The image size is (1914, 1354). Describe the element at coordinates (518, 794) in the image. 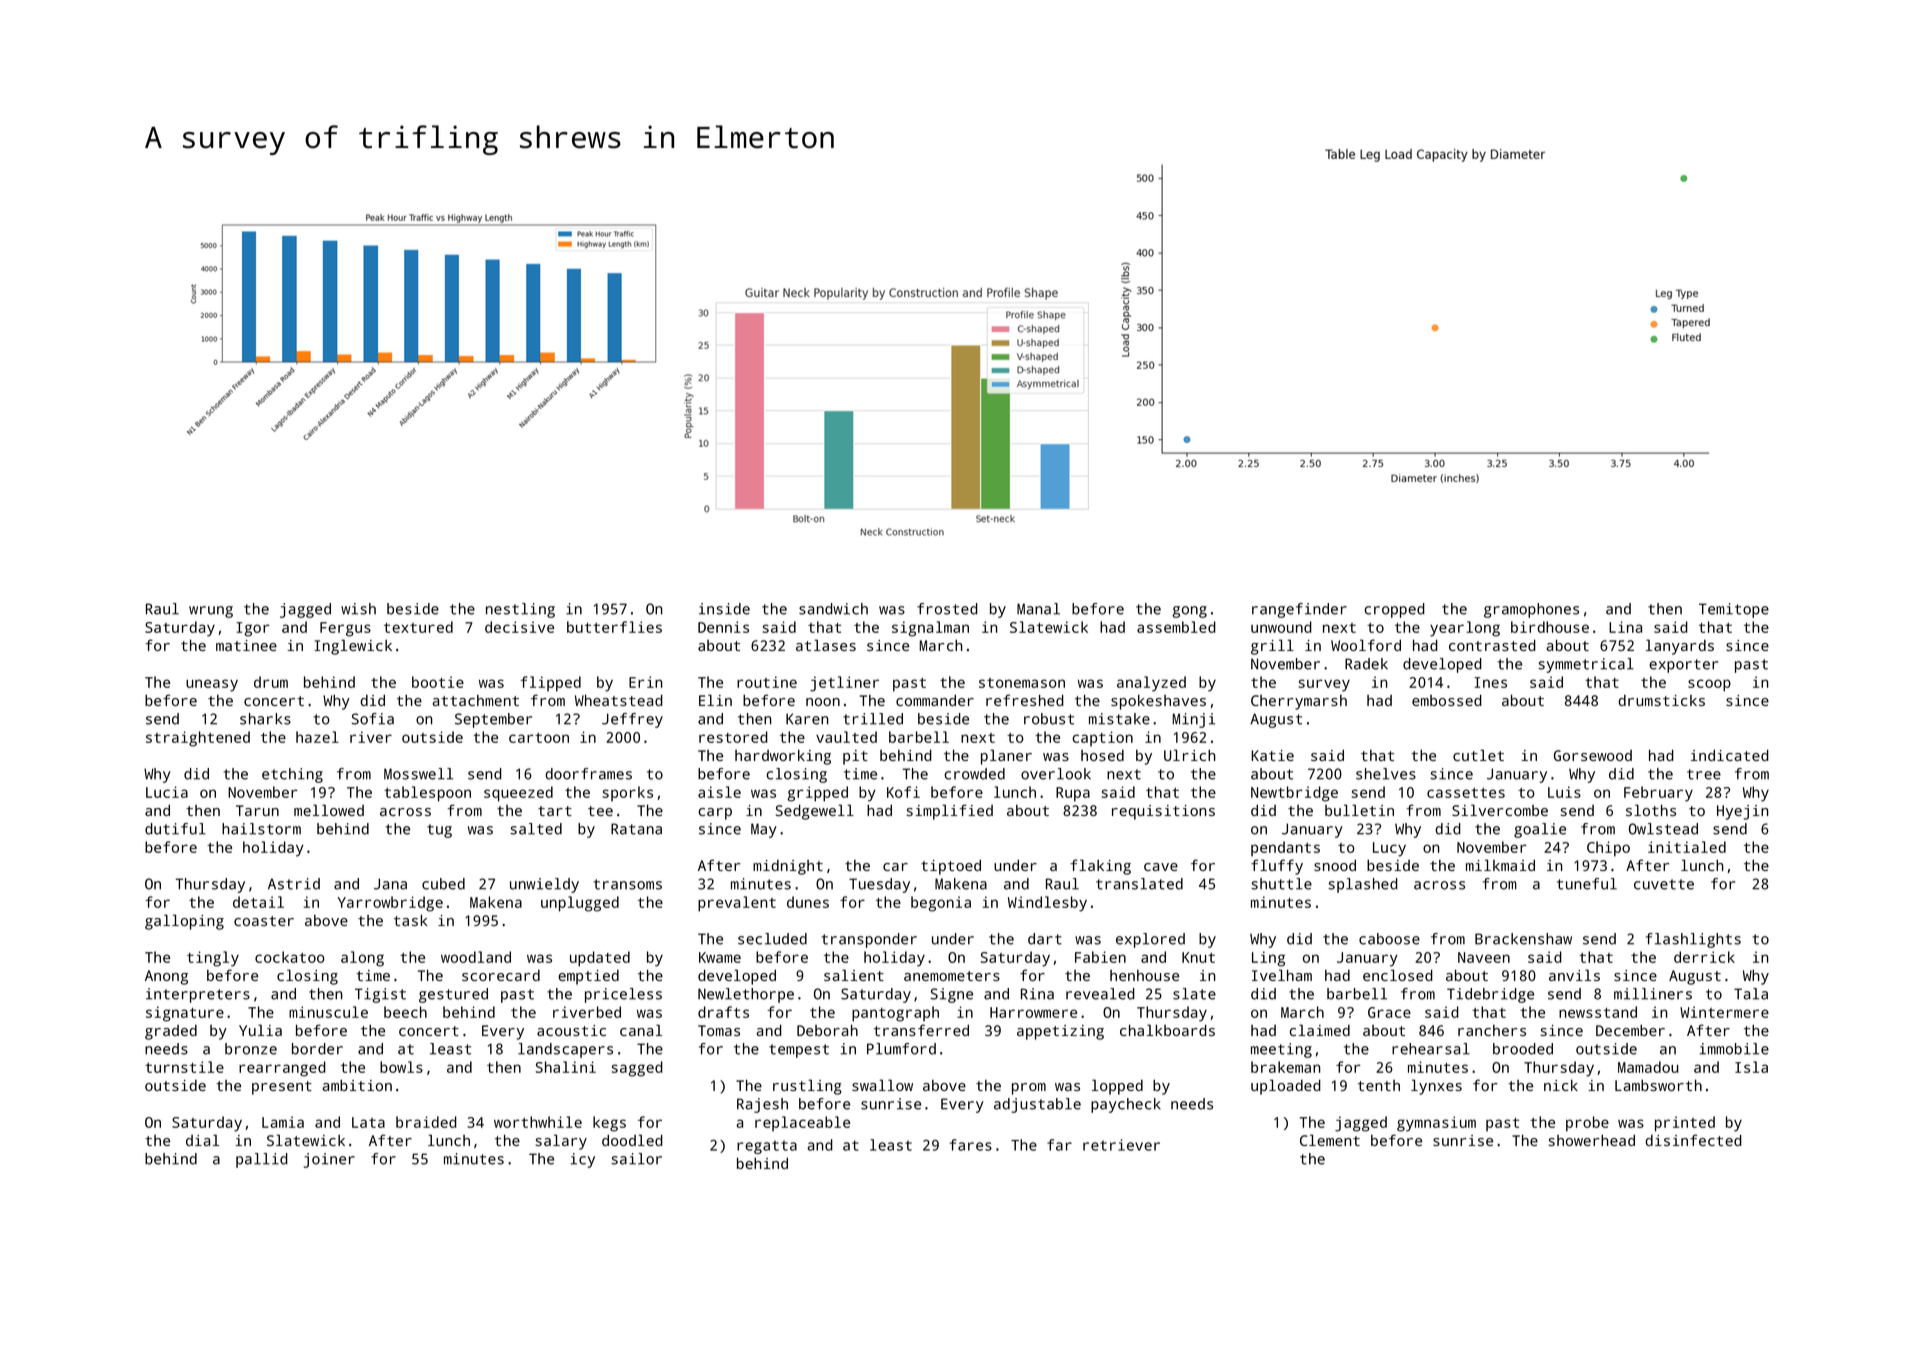

I see `squeezed` at that location.
